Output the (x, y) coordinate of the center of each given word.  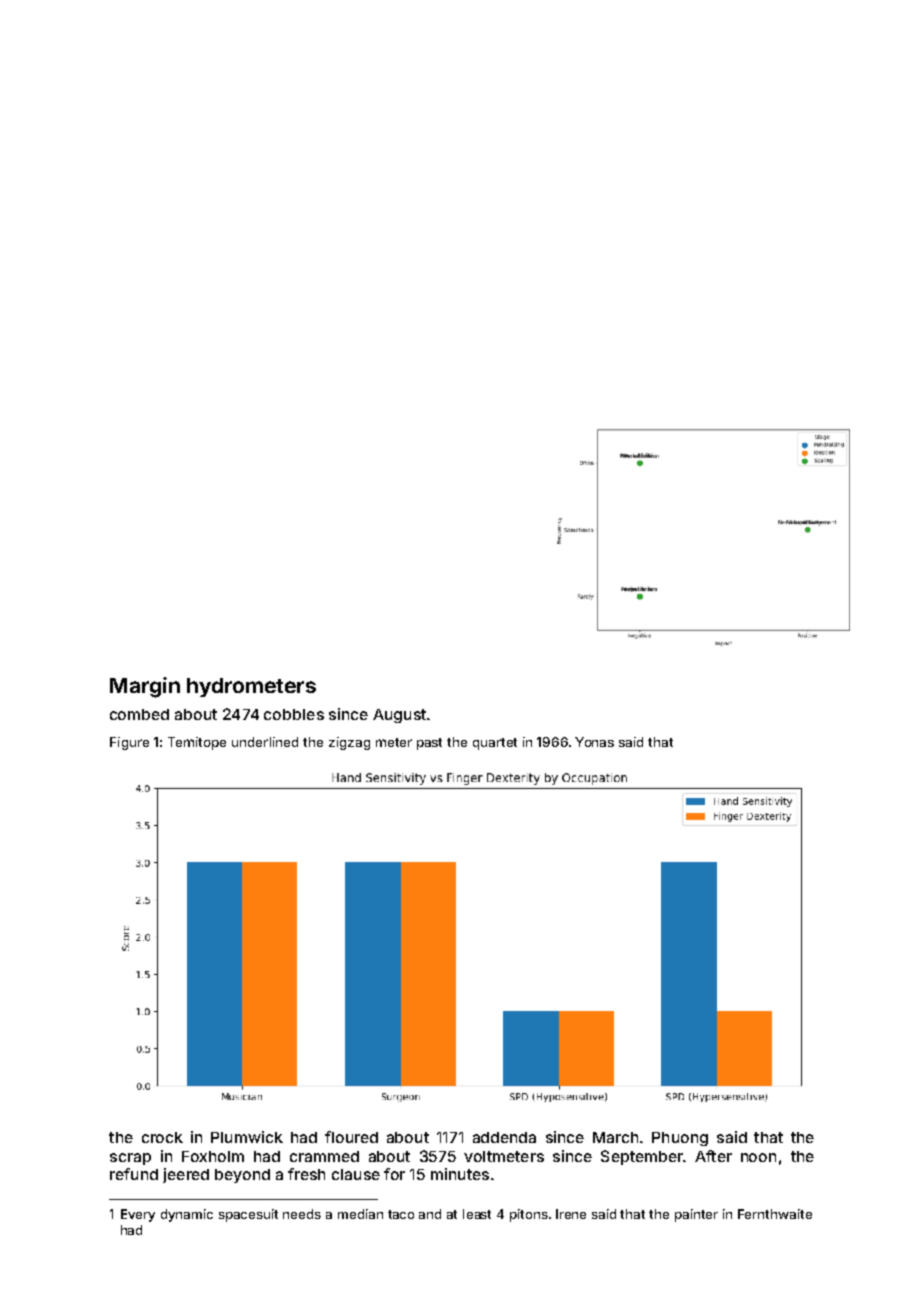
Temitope (197, 743)
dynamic (187, 1215)
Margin (145, 687)
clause (356, 1174)
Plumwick (247, 1137)
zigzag (349, 743)
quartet (495, 744)
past (429, 744)
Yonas (594, 742)
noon (758, 1157)
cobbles (294, 714)
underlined (265, 742)
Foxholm (213, 1156)
